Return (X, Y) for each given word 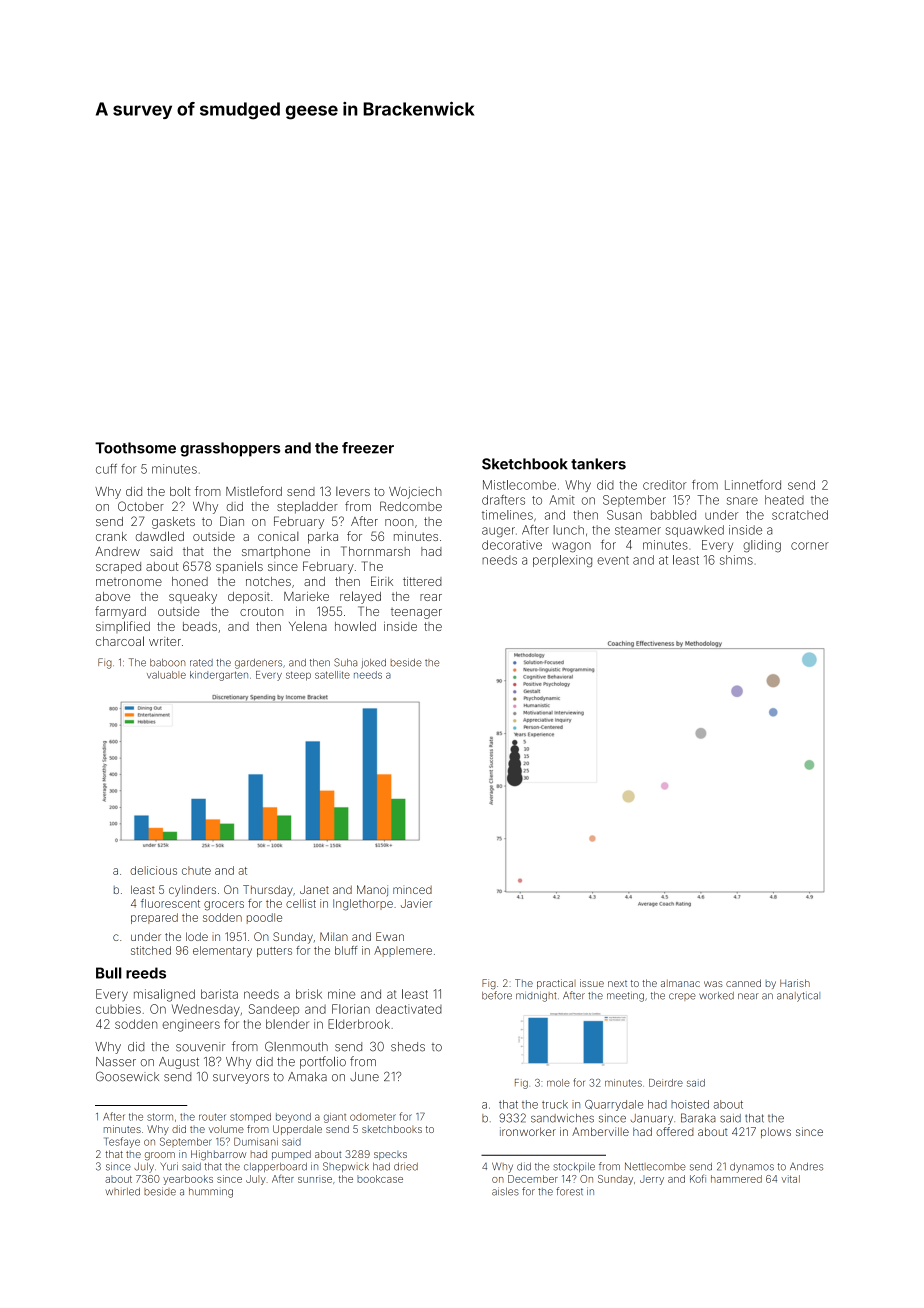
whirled (123, 1192)
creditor (665, 485)
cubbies (118, 1009)
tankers (598, 464)
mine (341, 994)
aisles (505, 1191)
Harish (795, 983)
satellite (332, 675)
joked (373, 664)
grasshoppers (230, 449)
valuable (166, 675)
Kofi (698, 1178)
